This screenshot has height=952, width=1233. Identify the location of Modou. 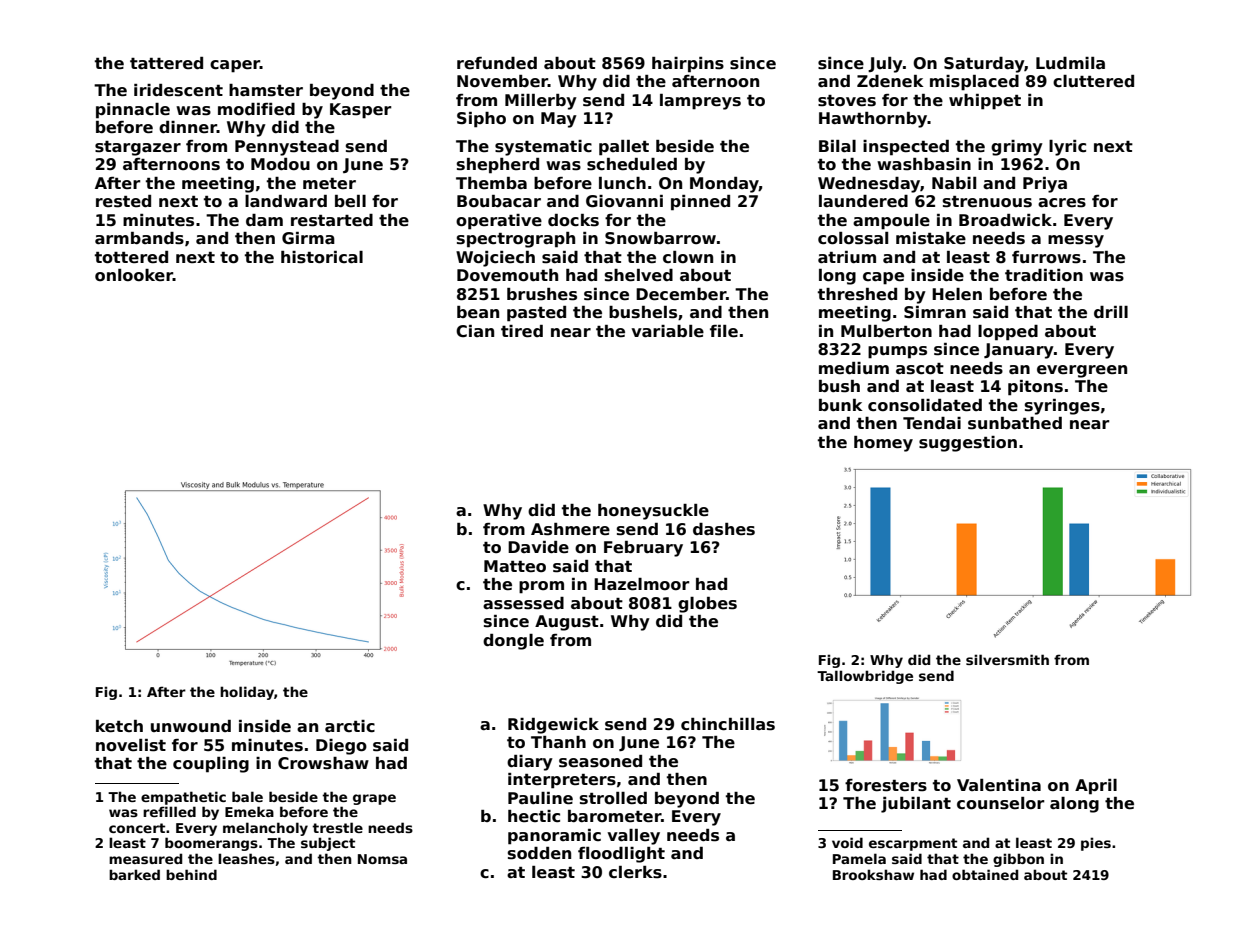
(280, 164).
